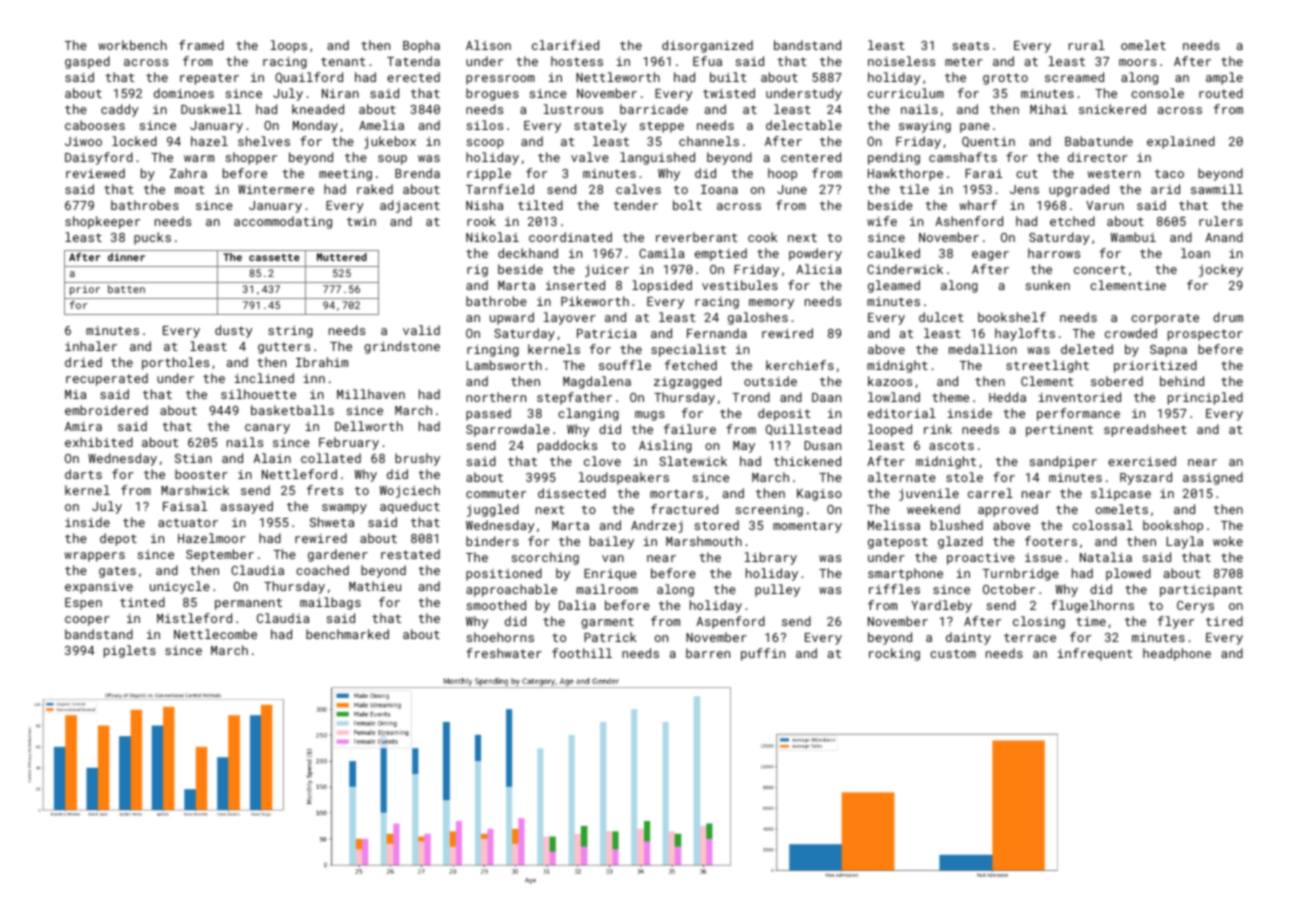 The image size is (1308, 924). What do you see at coordinates (421, 46) in the screenshot?
I see `Bopha` at bounding box center [421, 46].
